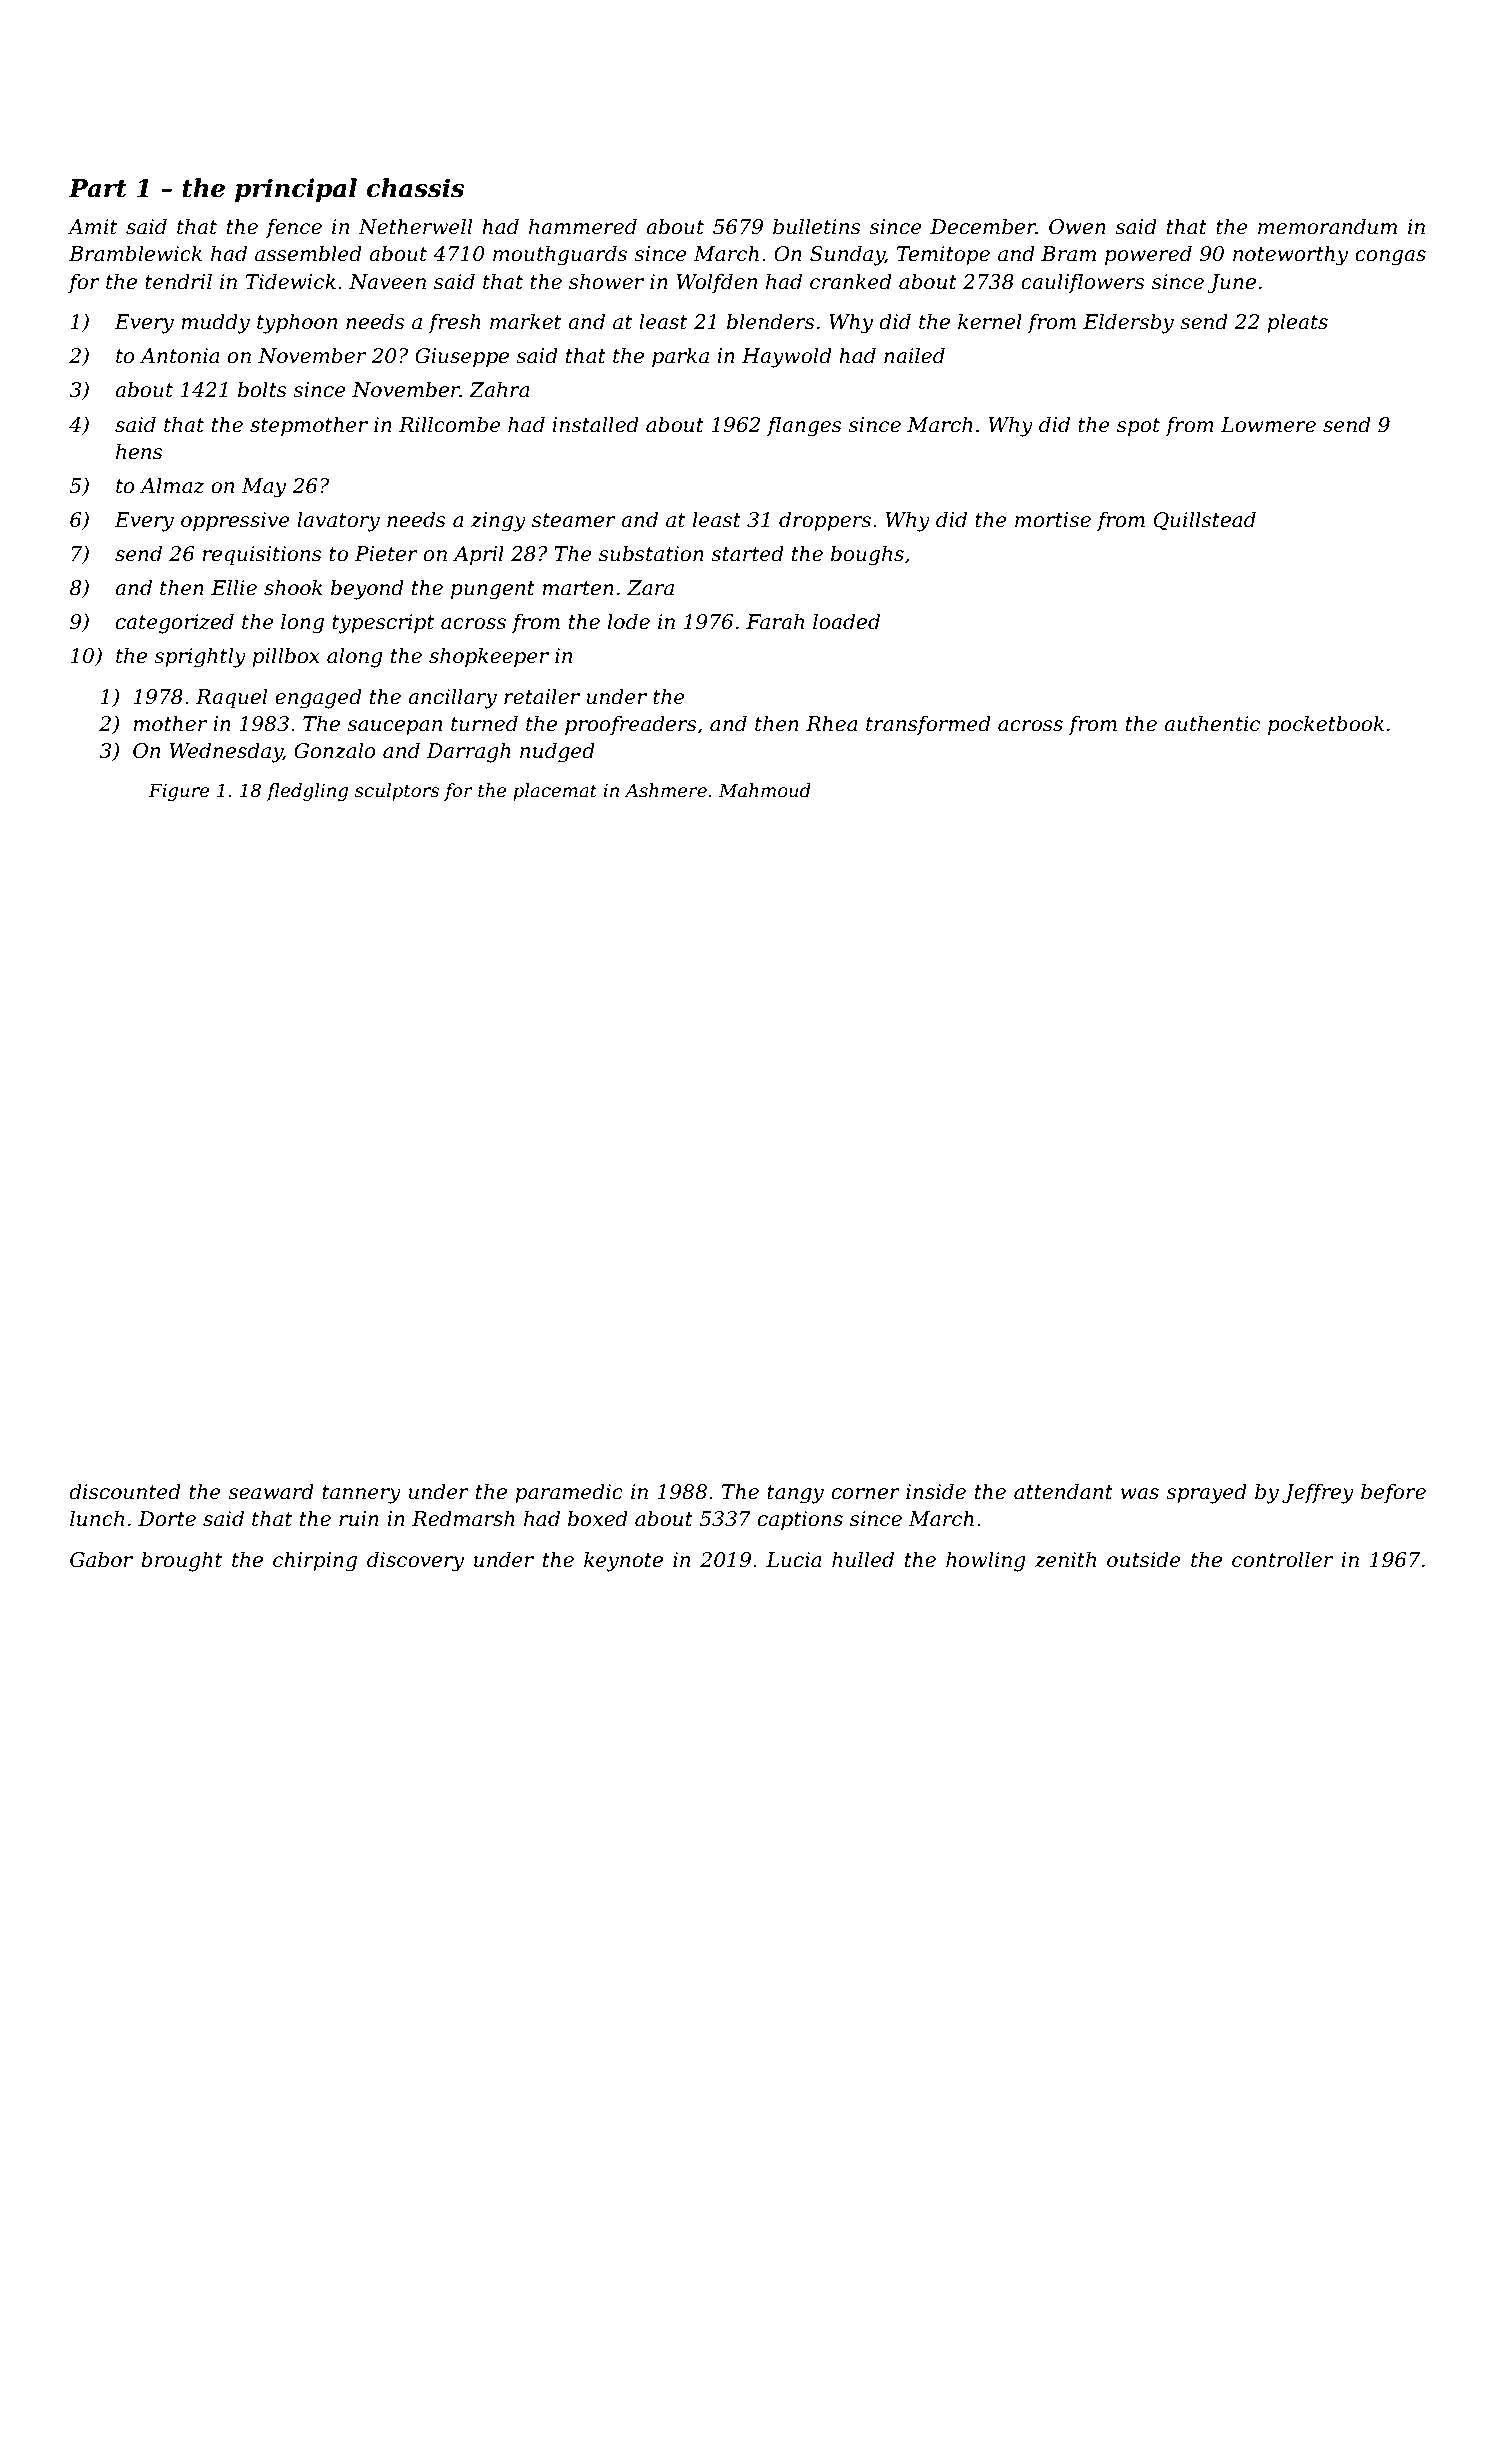 Image resolution: width=1496 pixels, height=2464 pixels. I want to click on December, so click(983, 226).
